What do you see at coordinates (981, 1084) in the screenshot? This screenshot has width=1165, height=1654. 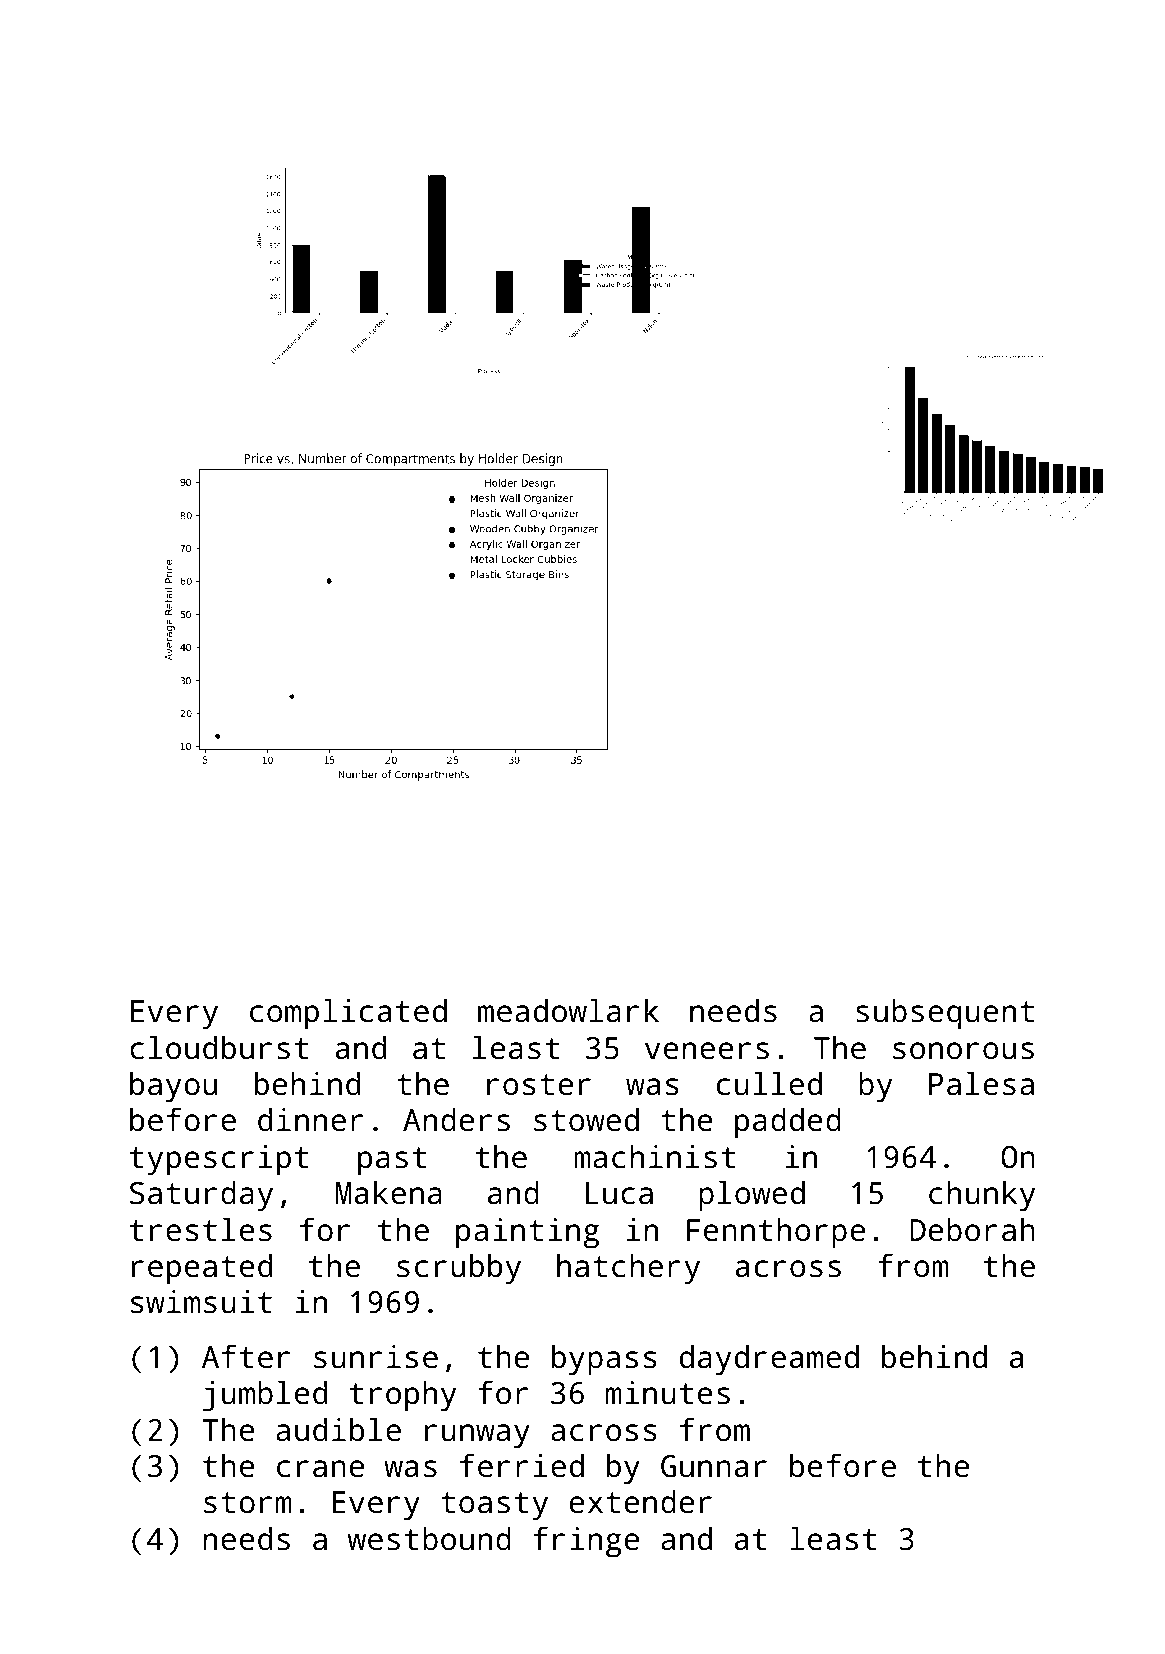 I see `Palesa` at bounding box center [981, 1084].
